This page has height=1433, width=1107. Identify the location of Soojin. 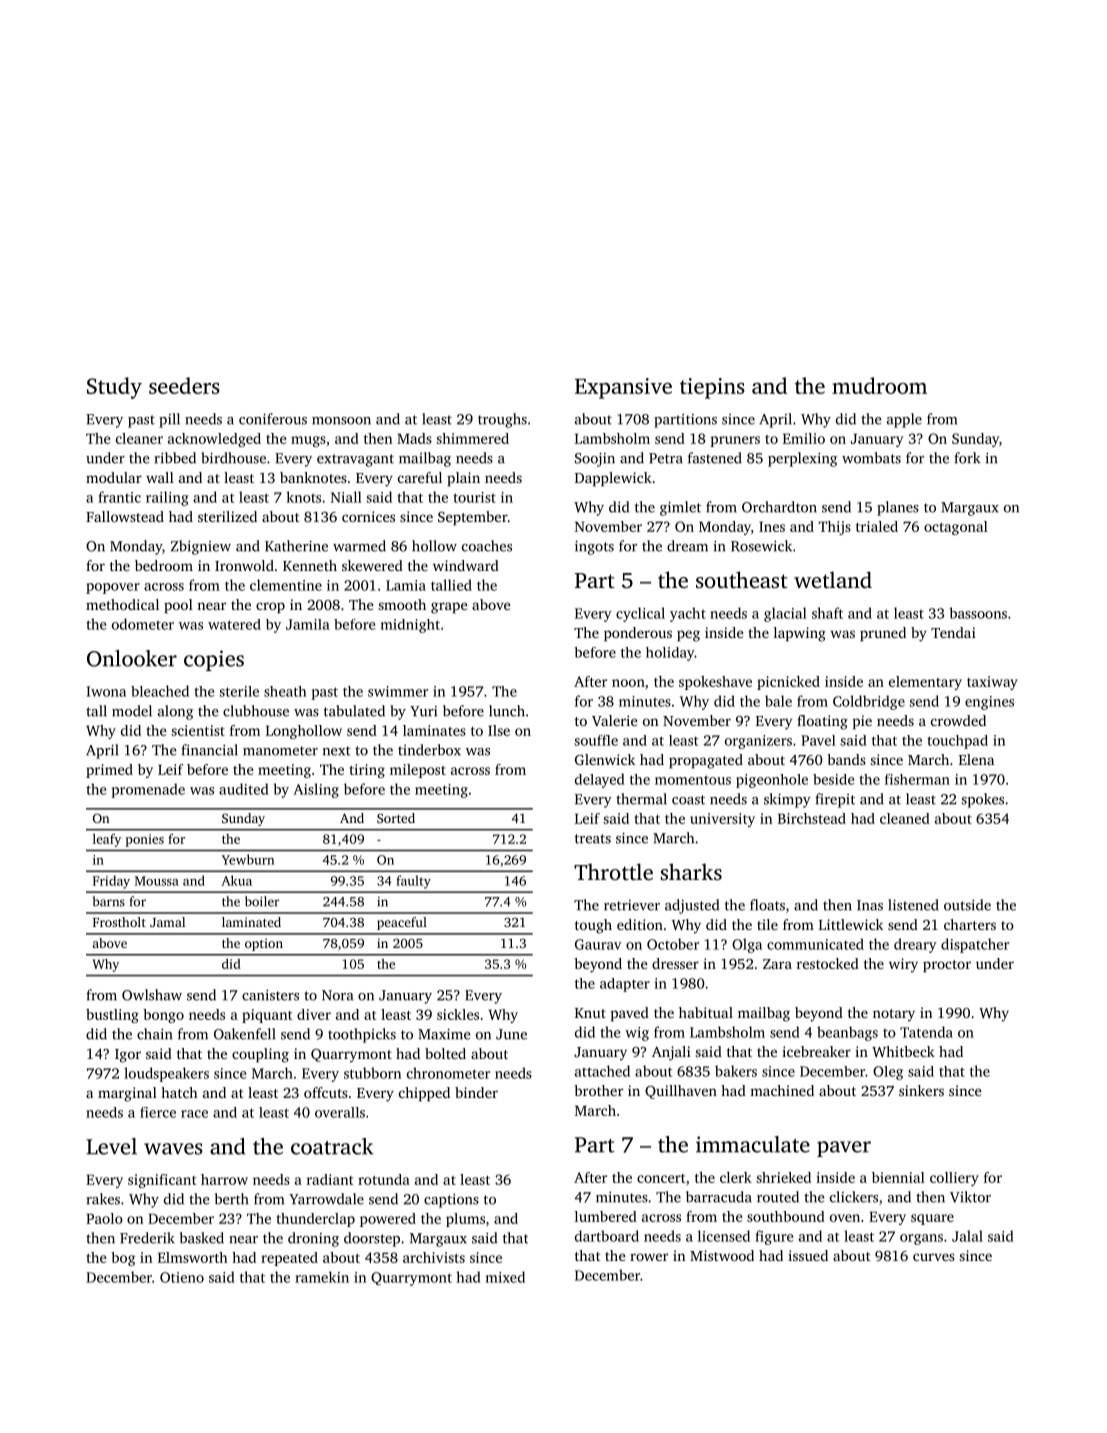
(595, 459).
